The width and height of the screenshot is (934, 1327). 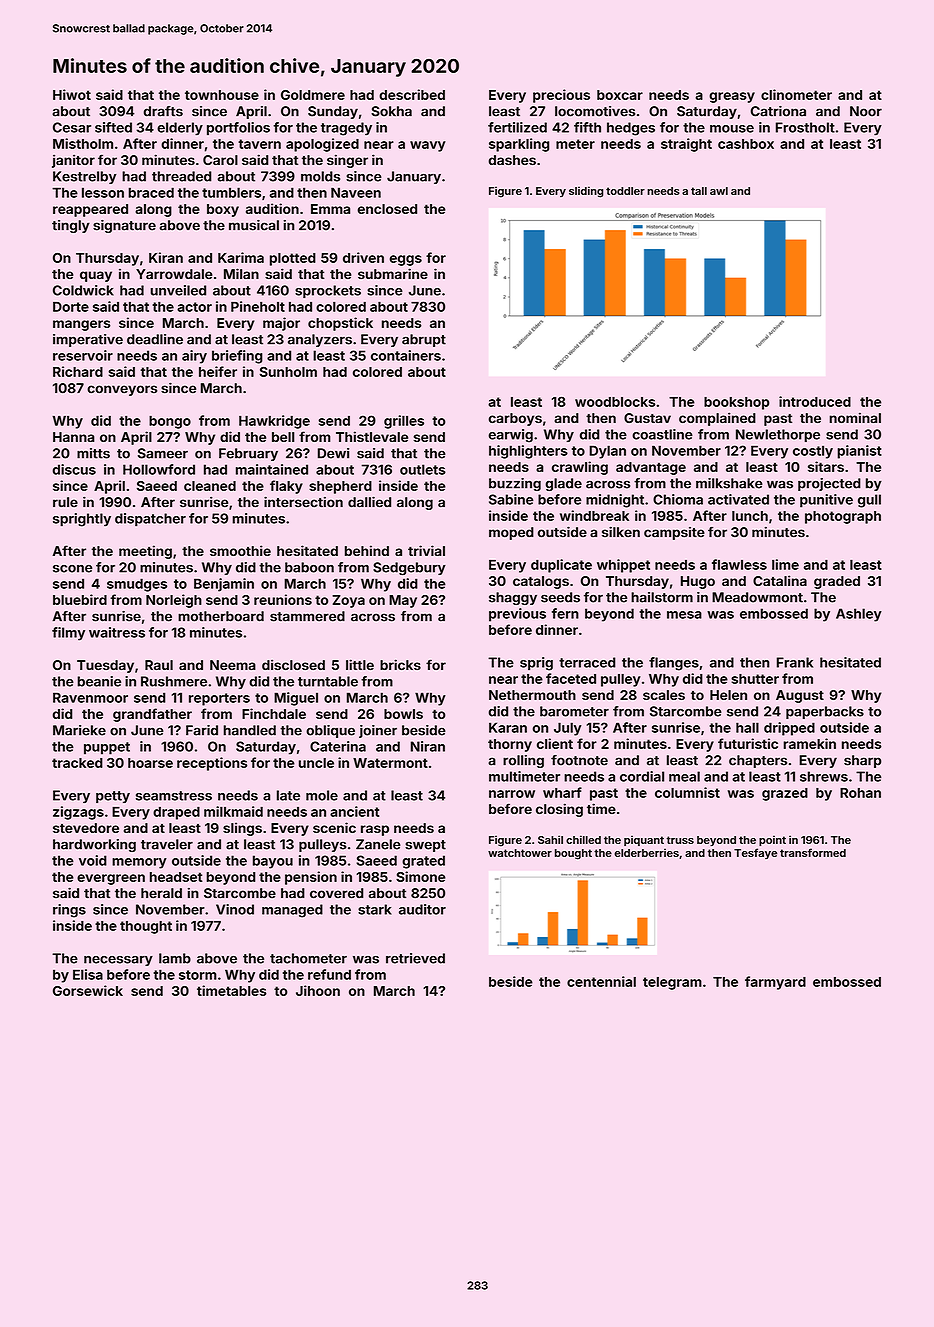 What do you see at coordinates (72, 94) in the screenshot?
I see `Hiwot` at bounding box center [72, 94].
